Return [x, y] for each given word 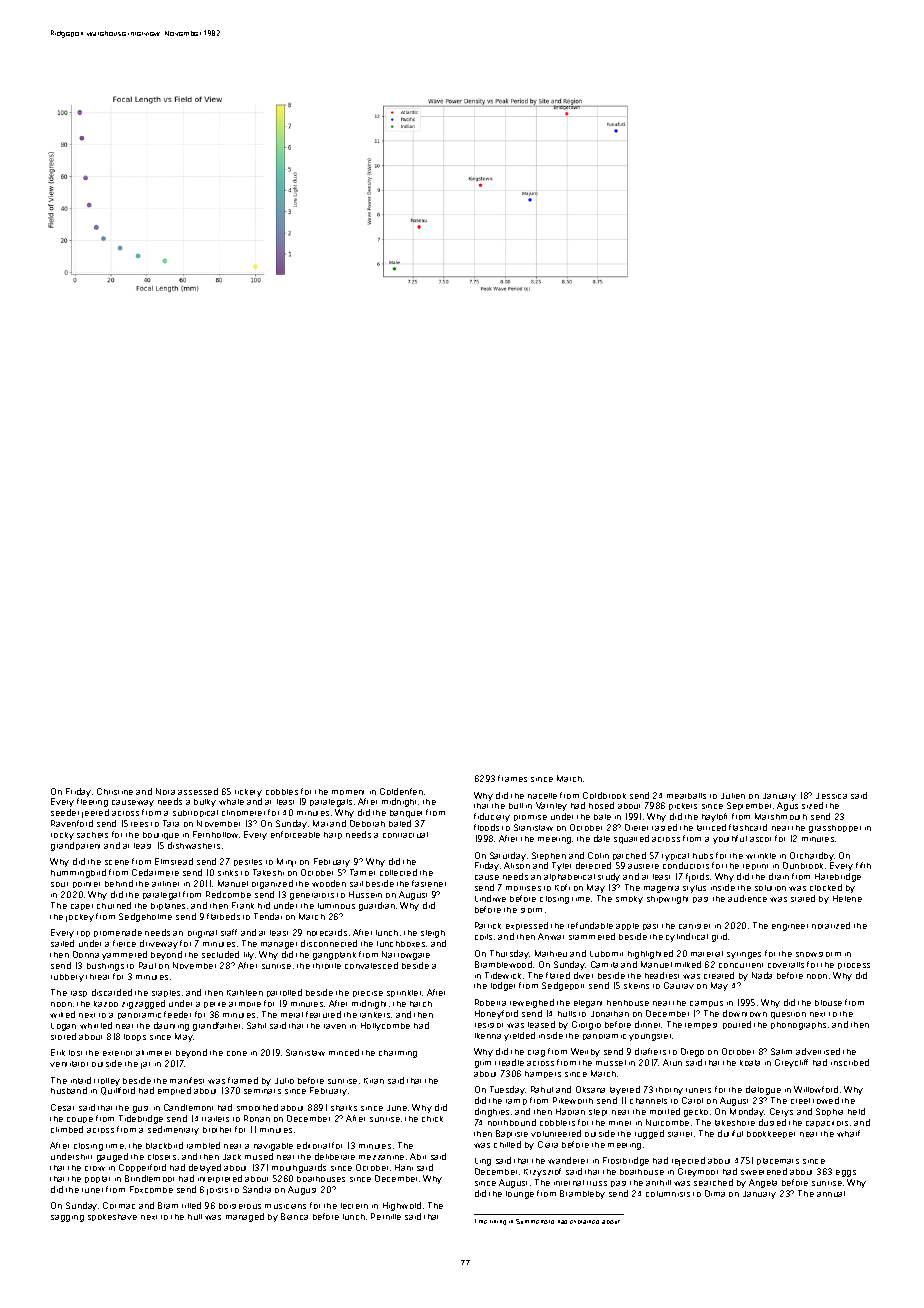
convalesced [371, 965]
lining [498, 1222]
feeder [177, 1014]
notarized [831, 925]
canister [694, 926]
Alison [517, 865]
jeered [95, 813]
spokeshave [112, 1217]
